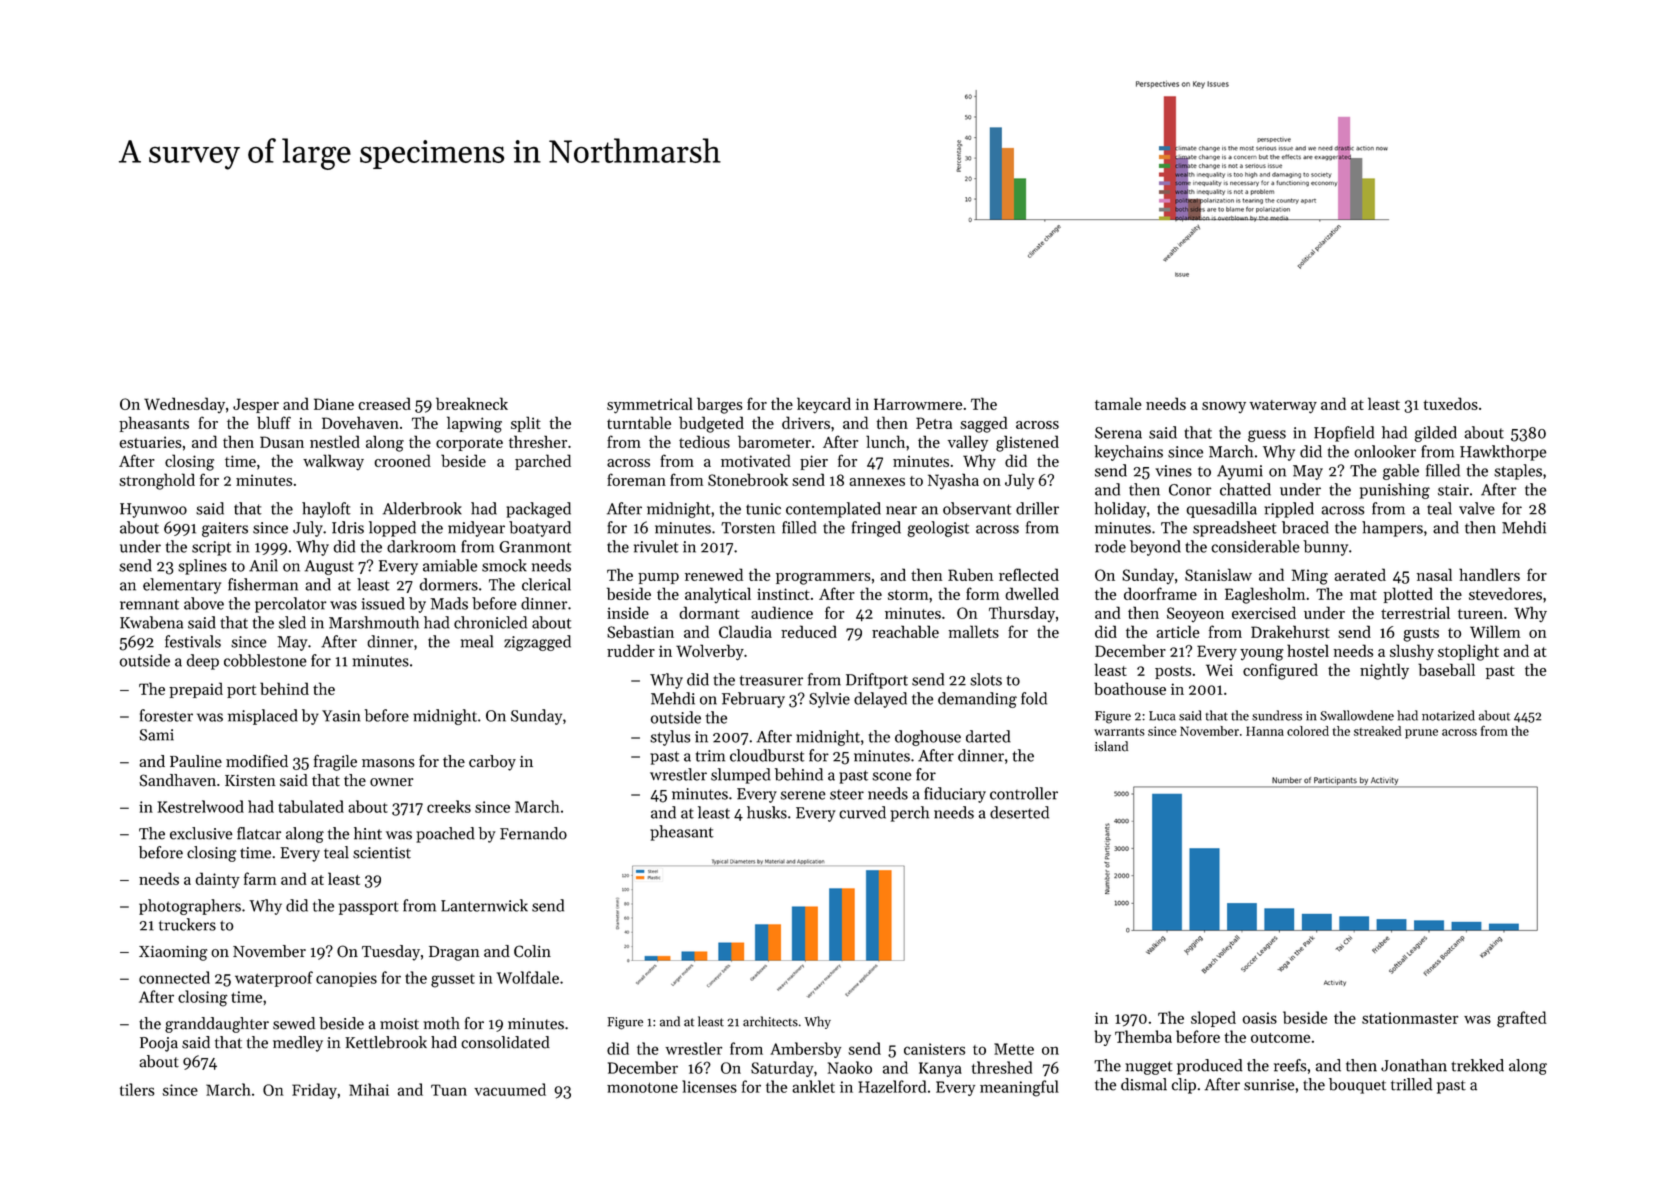 The width and height of the screenshot is (1666, 1178). I want to click on sloped, so click(1213, 1019).
